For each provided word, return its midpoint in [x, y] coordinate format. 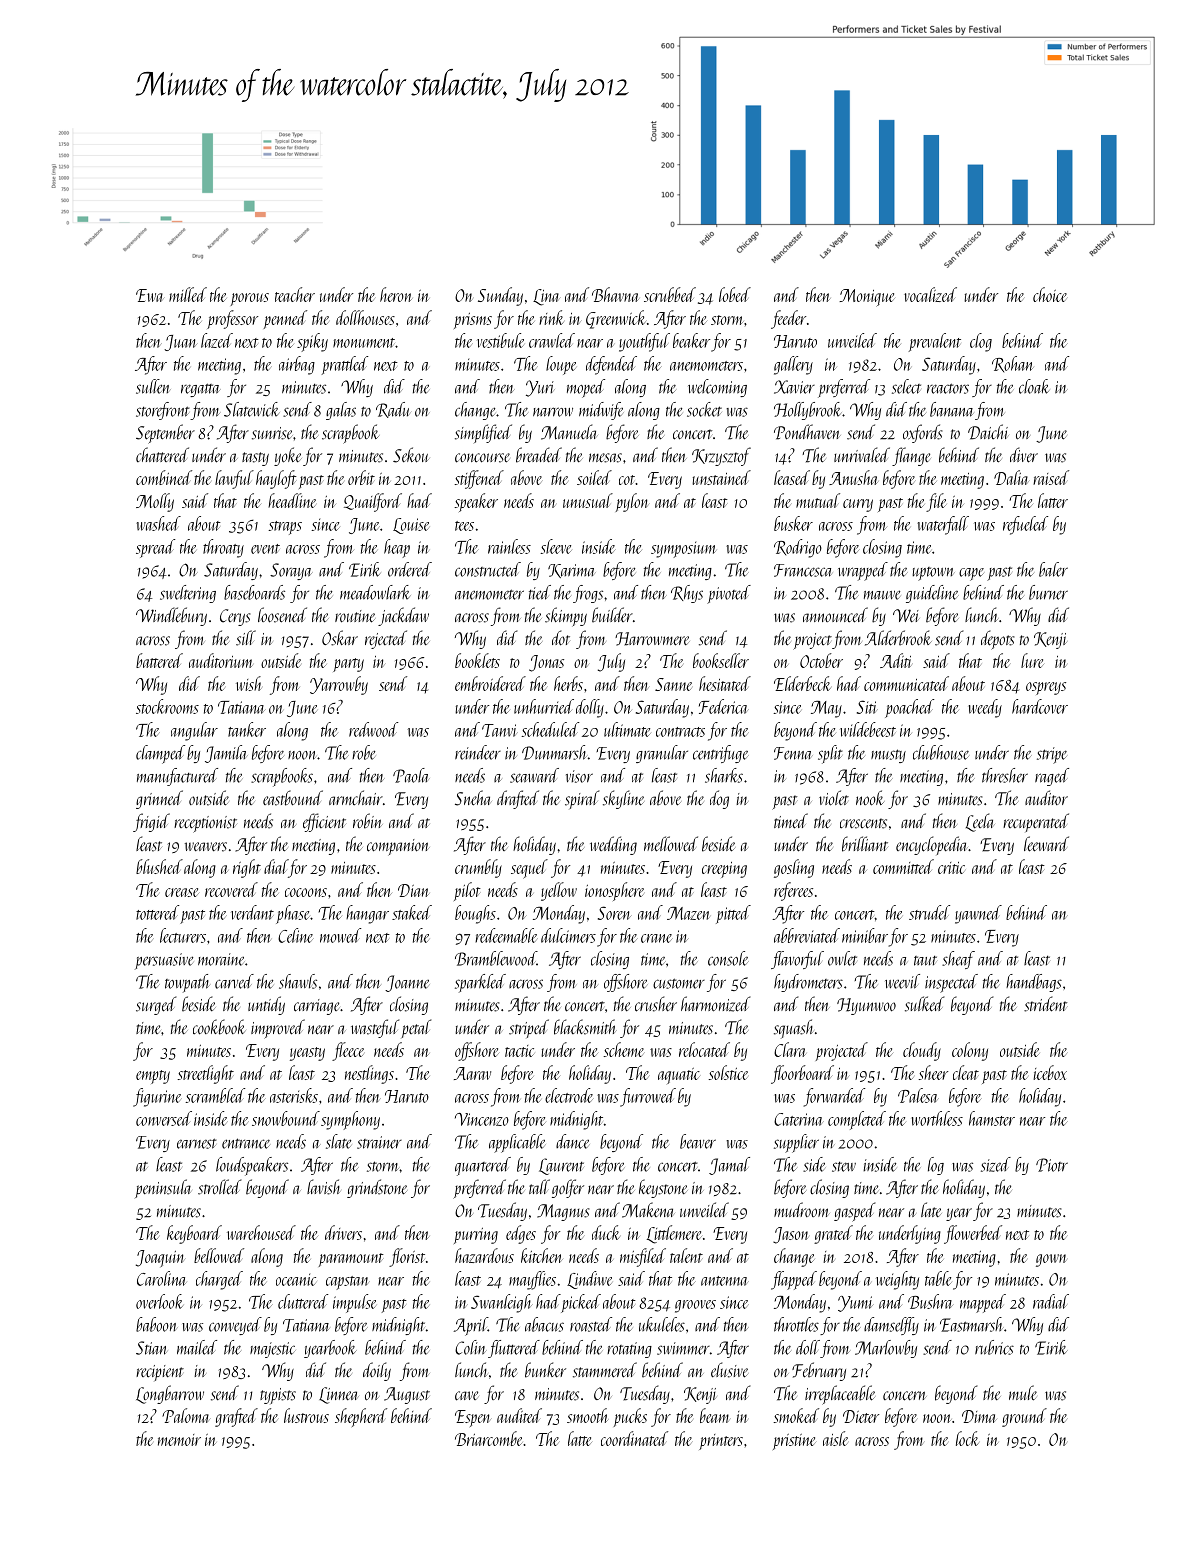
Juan [180, 343]
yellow [559, 891]
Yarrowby [339, 685]
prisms [473, 321]
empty [153, 1077]
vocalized [930, 294]
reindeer [478, 752]
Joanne [407, 983]
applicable [517, 1143]
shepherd [361, 1417]
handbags [1034, 983]
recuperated [1036, 822]
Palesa [918, 1095]
